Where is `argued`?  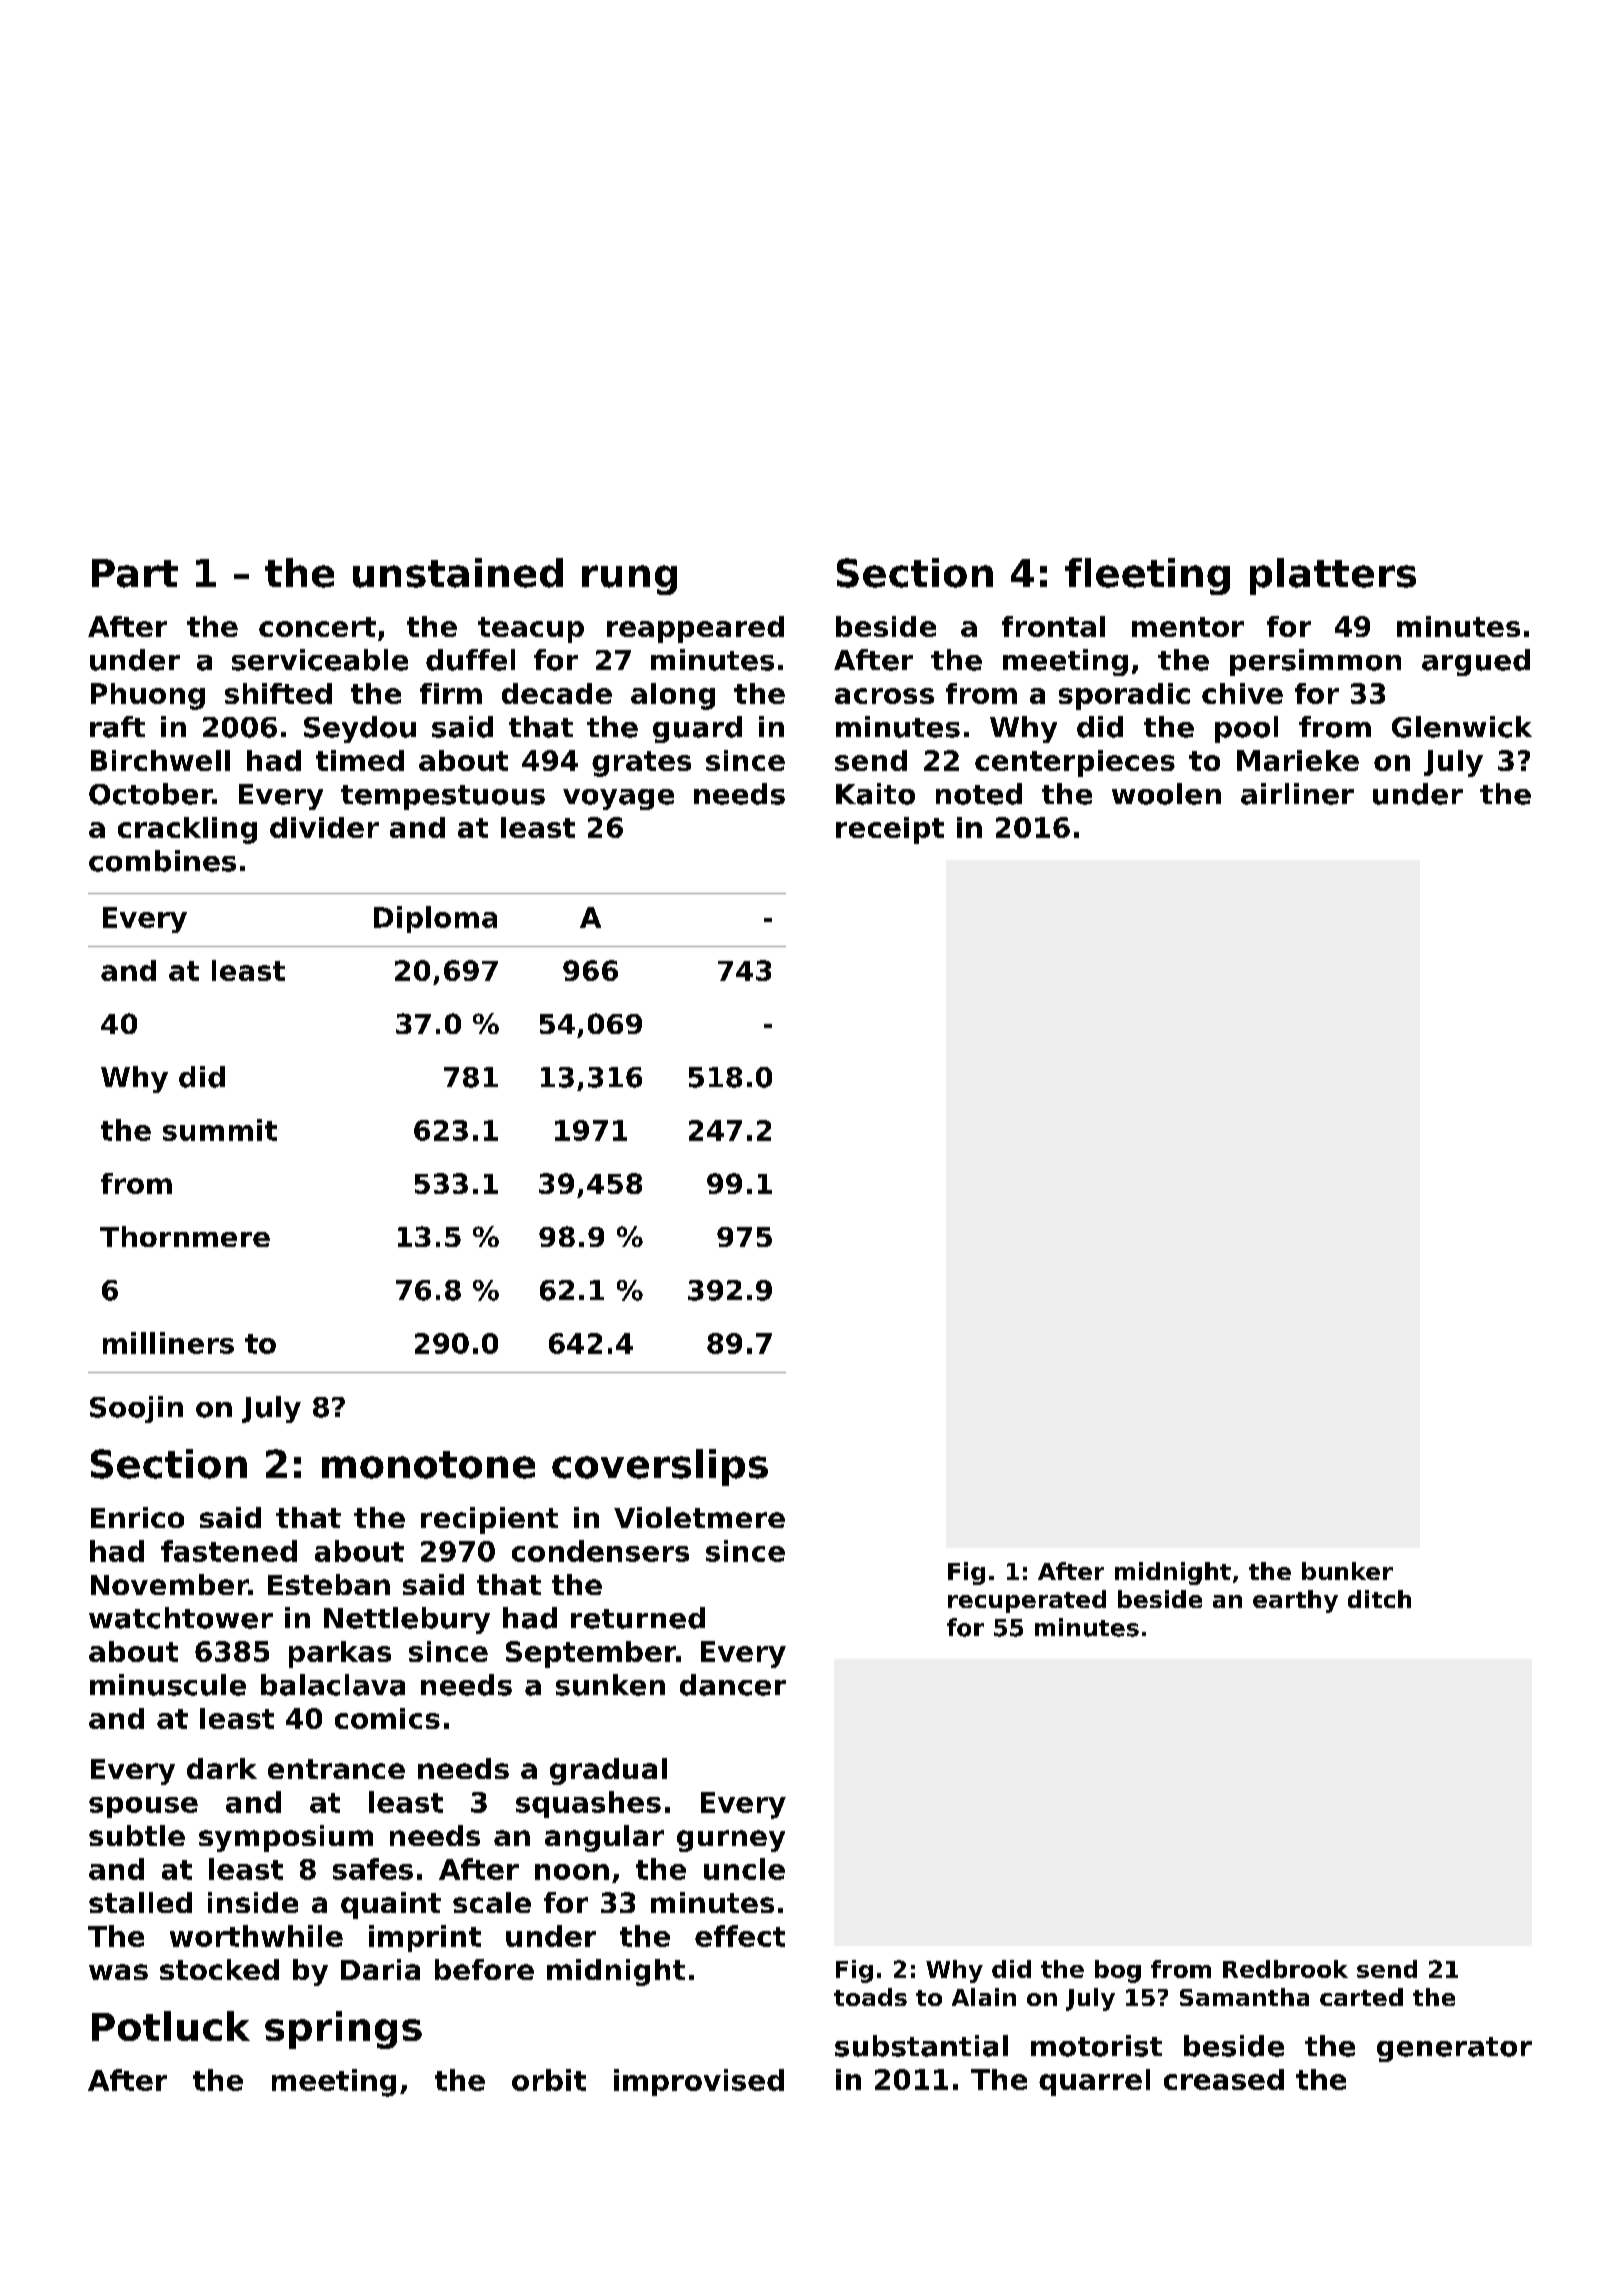
argued is located at coordinates (1476, 662).
